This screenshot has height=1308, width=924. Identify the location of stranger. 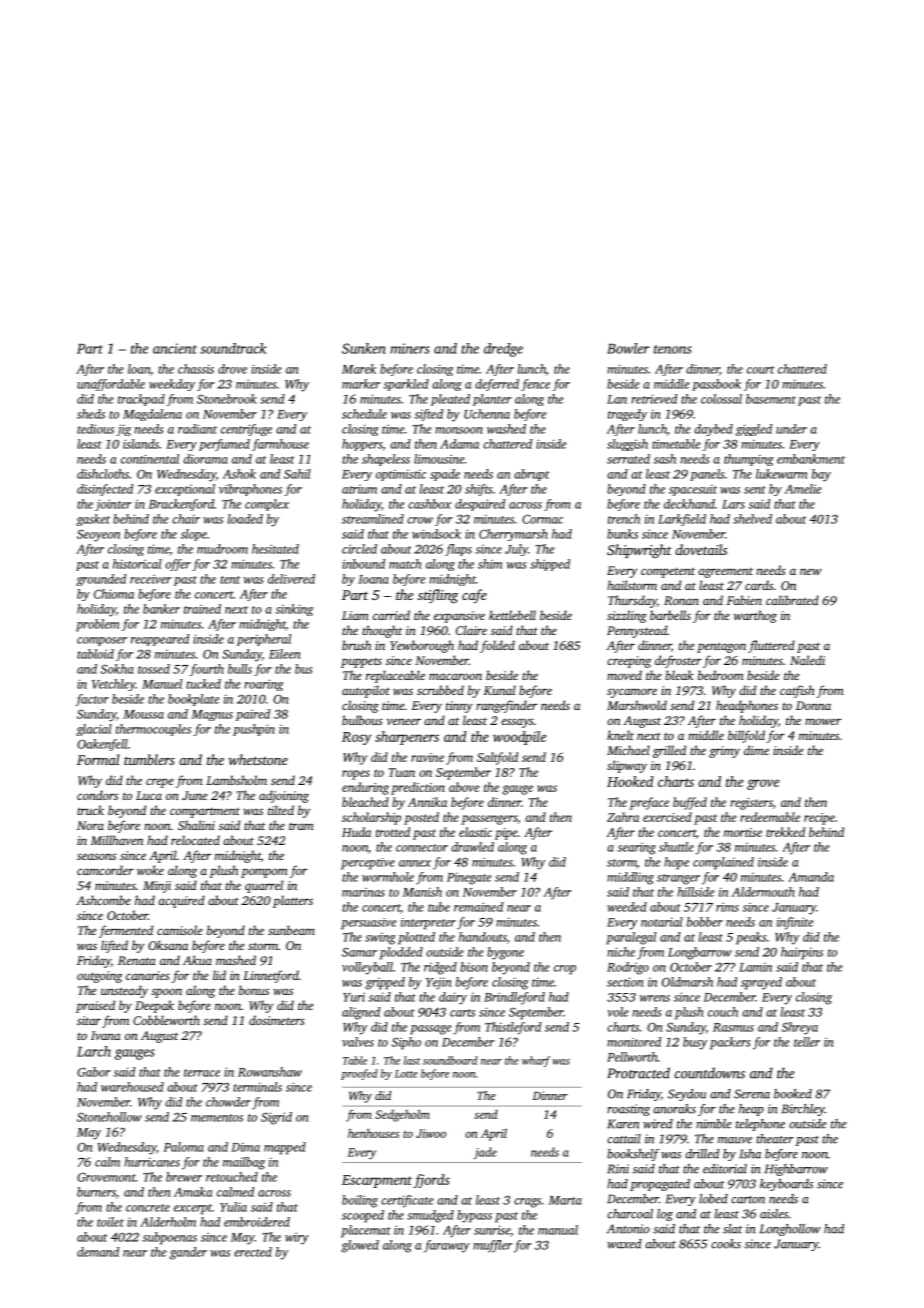
(678, 879).
